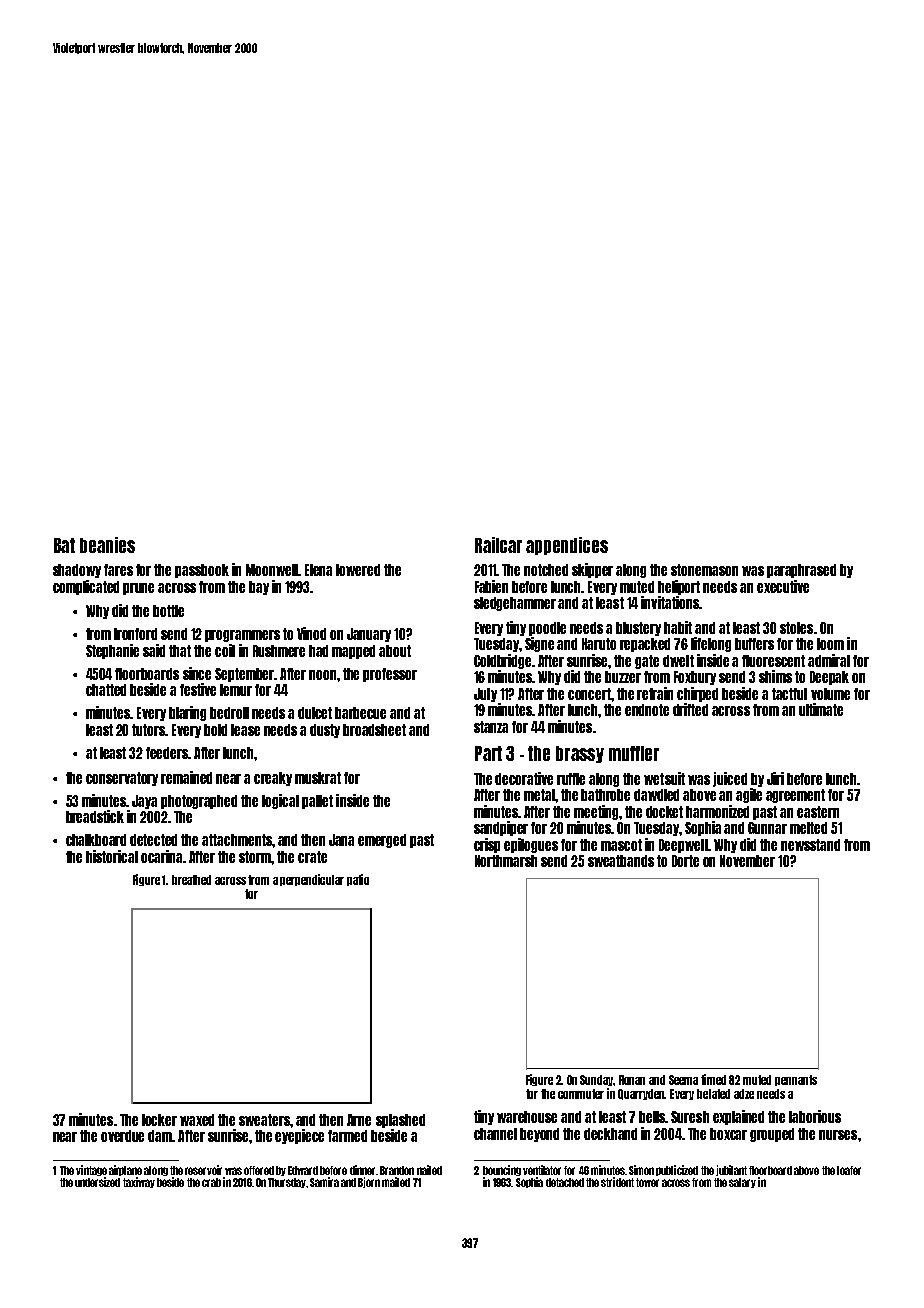  I want to click on professor, so click(390, 675).
